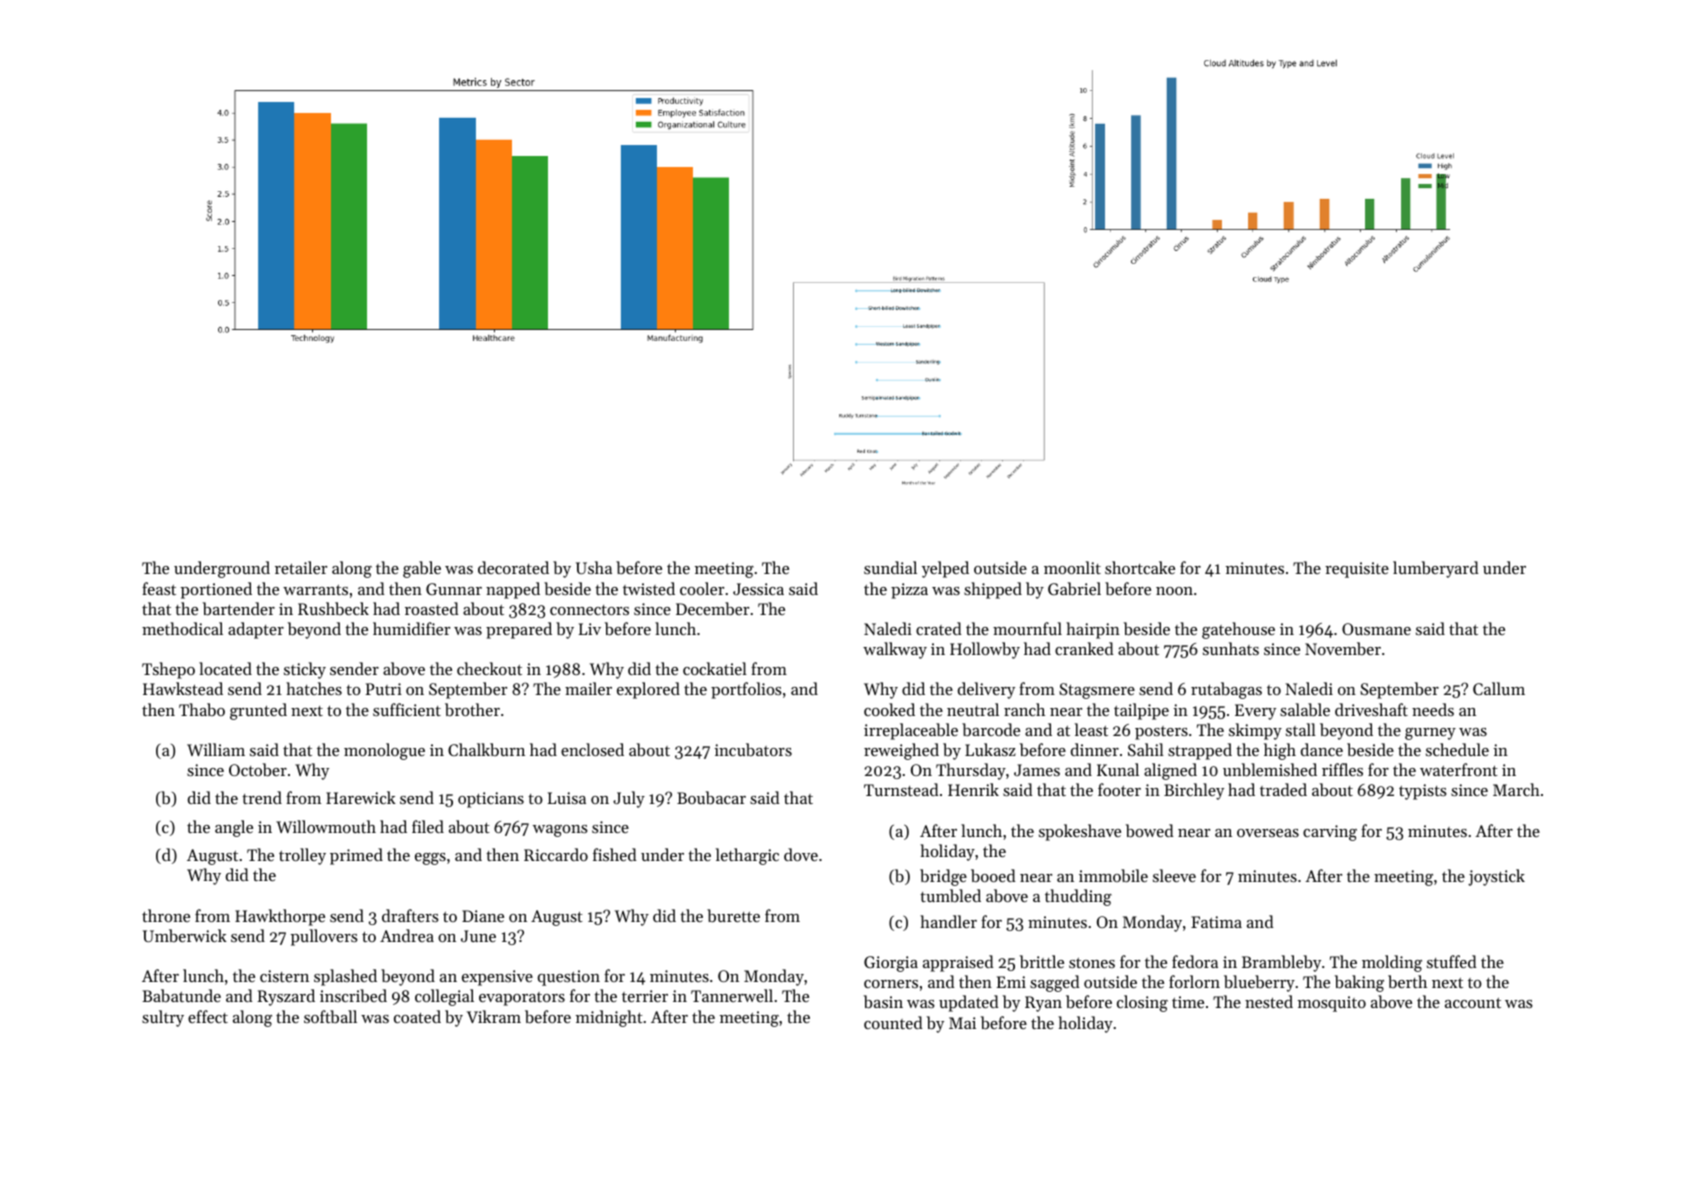 Image resolution: width=1689 pixels, height=1194 pixels. Describe the element at coordinates (1357, 570) in the screenshot. I see `requisite` at that location.
